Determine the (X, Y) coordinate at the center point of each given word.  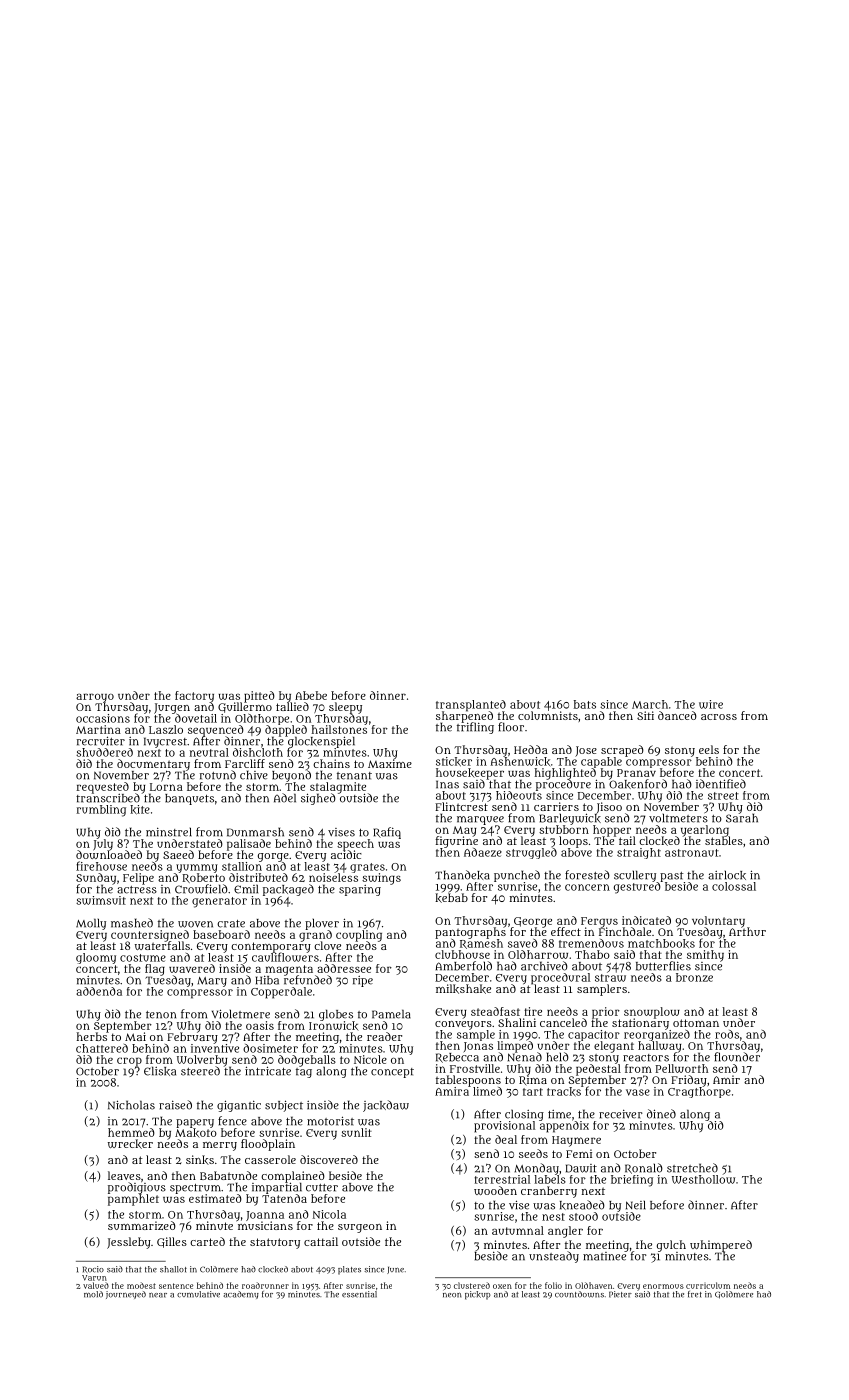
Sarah (742, 818)
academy (241, 1295)
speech (355, 844)
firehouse (101, 866)
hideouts (519, 795)
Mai (135, 1036)
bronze (694, 977)
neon (452, 1295)
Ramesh (481, 944)
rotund (218, 775)
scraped (622, 751)
